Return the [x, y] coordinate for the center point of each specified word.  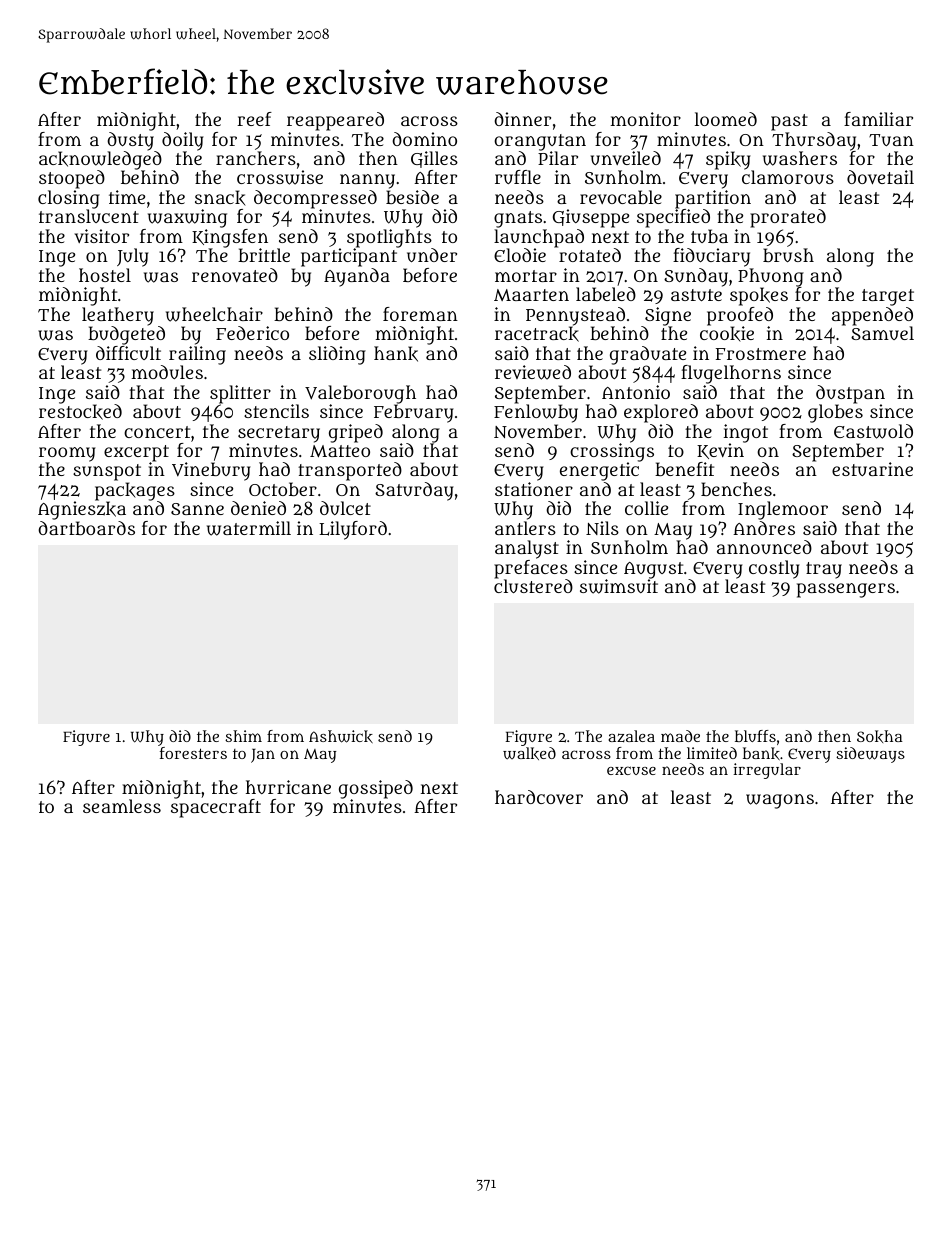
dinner [522, 119]
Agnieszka [82, 510]
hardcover [539, 797]
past [789, 122]
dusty [130, 141]
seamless [122, 806]
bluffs [755, 736]
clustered [533, 586]
